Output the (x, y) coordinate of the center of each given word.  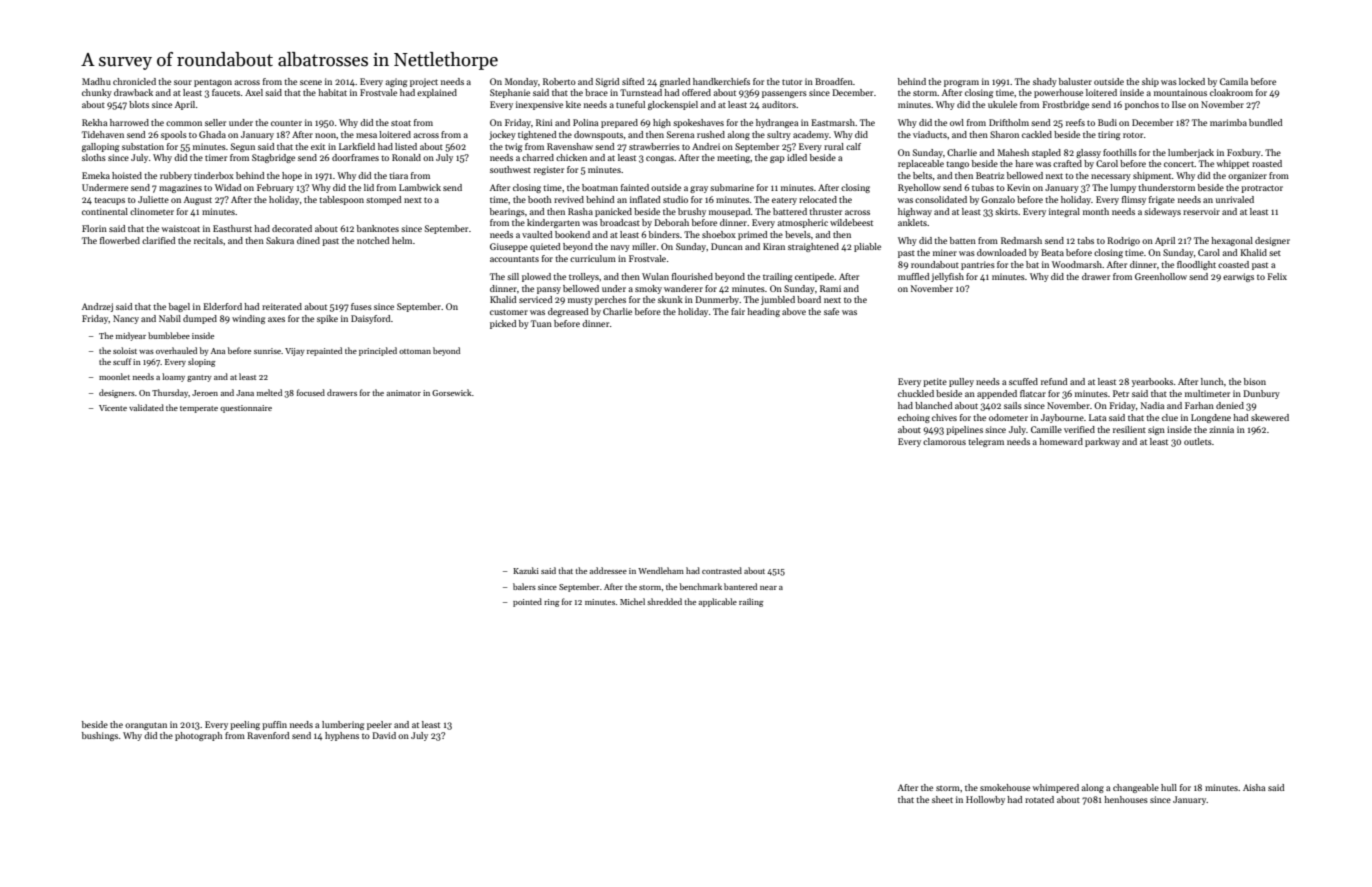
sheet (942, 799)
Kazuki (526, 570)
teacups (109, 201)
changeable (1136, 788)
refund (1054, 381)
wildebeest (851, 222)
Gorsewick (452, 392)
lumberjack (1191, 153)
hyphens (342, 736)
